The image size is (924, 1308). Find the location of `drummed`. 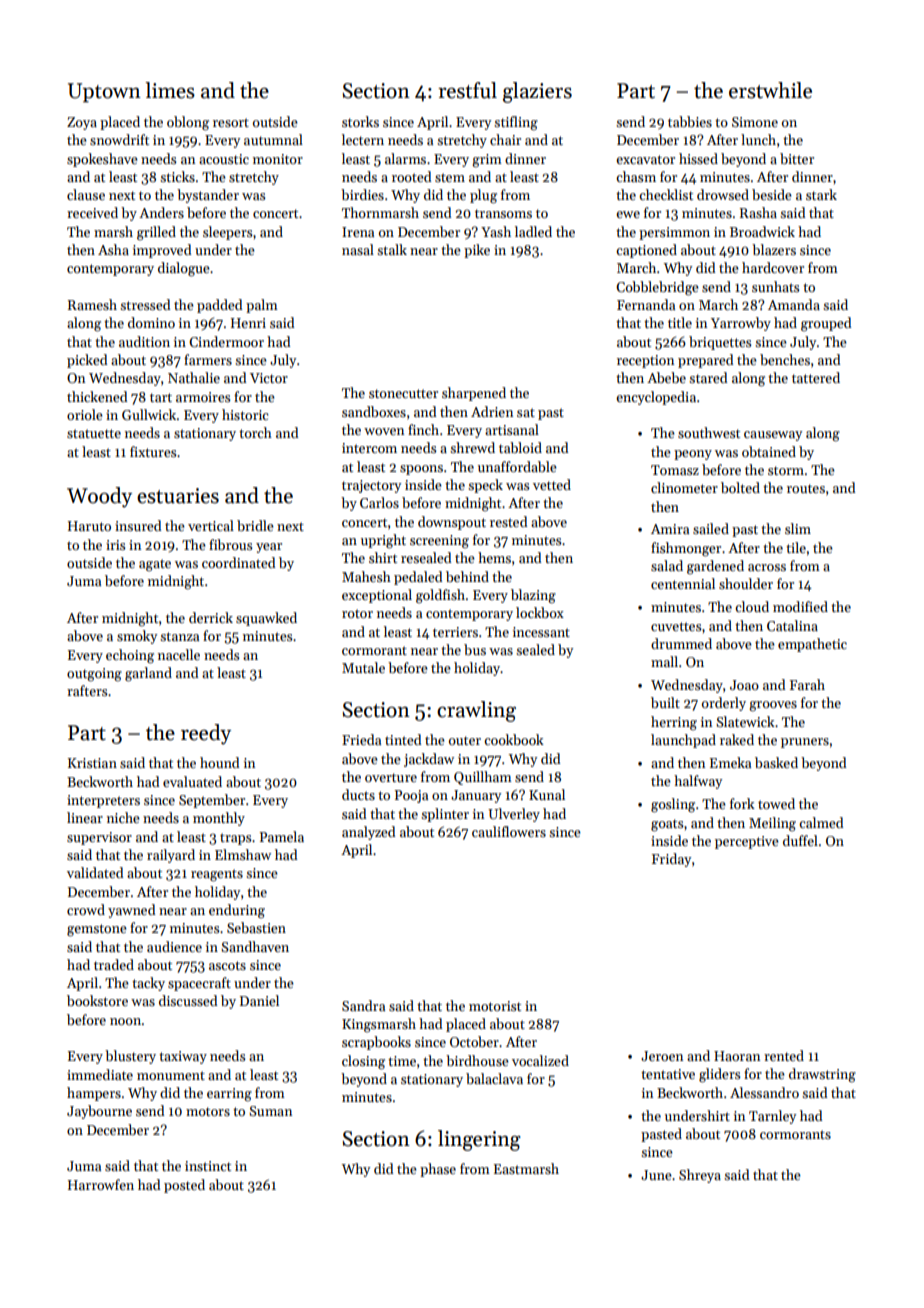

drummed is located at coordinates (681, 643).
